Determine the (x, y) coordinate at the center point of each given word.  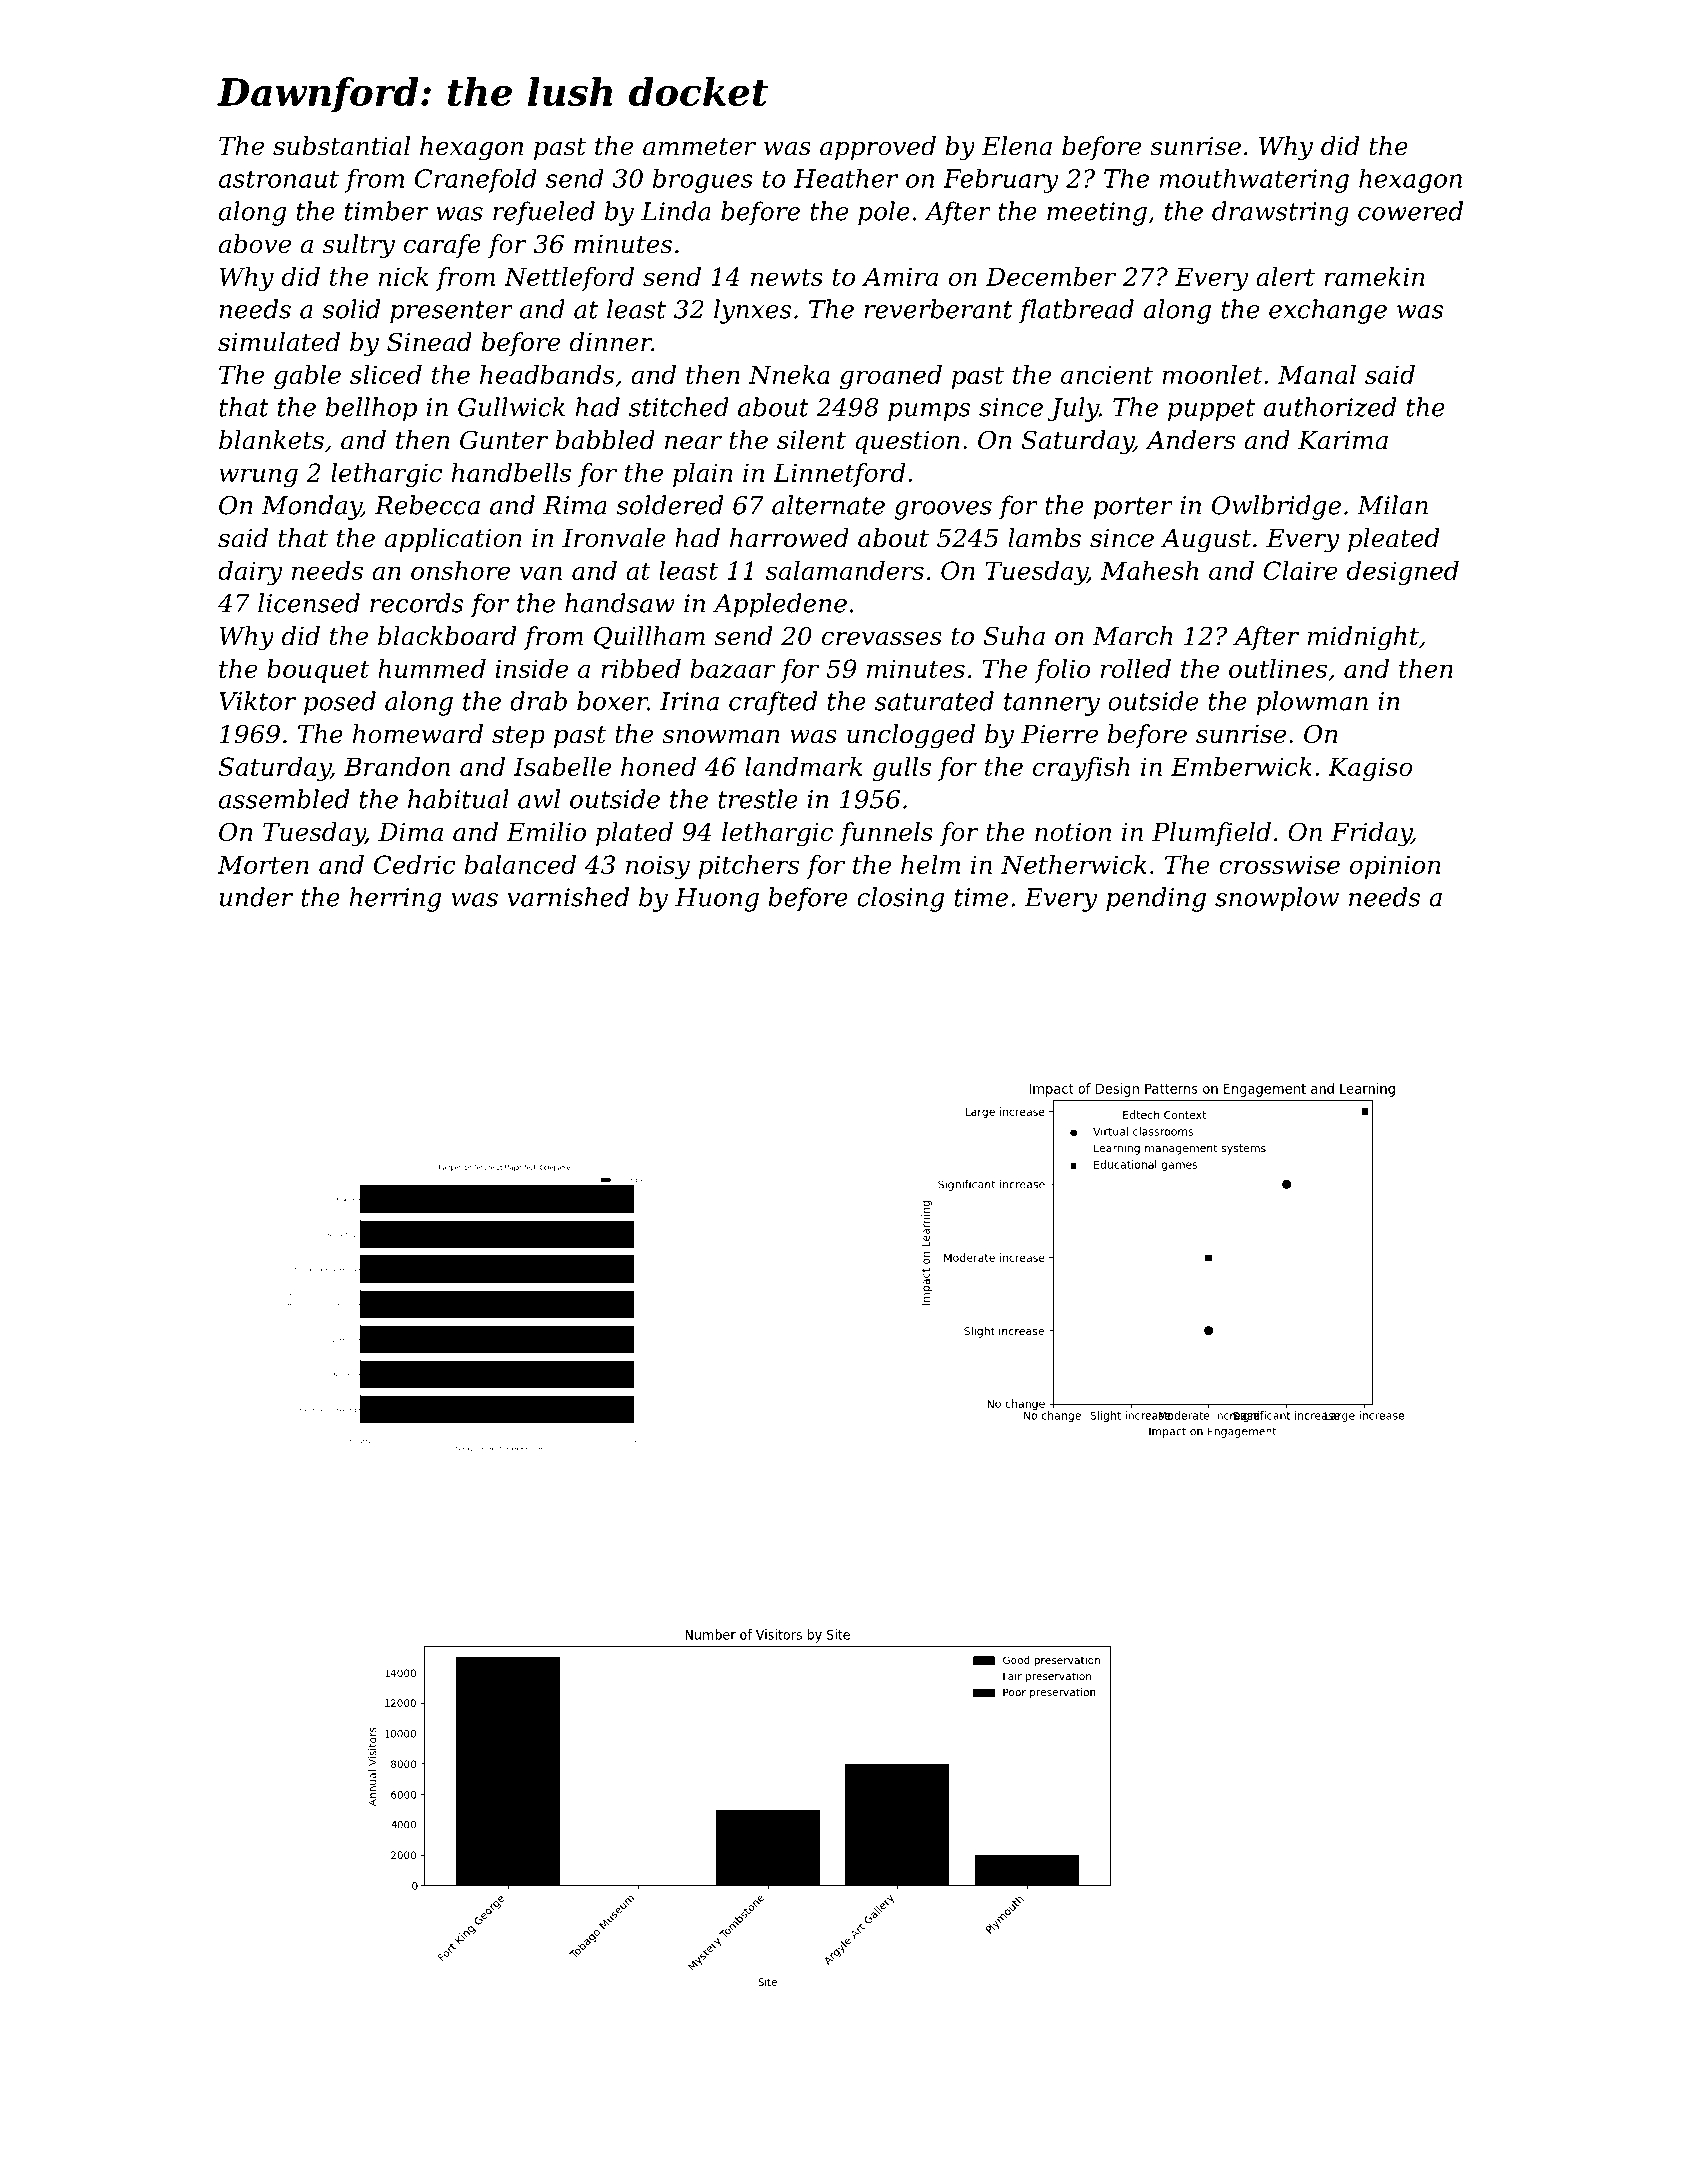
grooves (943, 510)
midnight (1363, 638)
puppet (1211, 410)
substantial (341, 146)
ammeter (699, 147)
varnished (568, 897)
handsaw (620, 603)
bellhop (371, 409)
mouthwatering (1254, 181)
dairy (250, 573)
